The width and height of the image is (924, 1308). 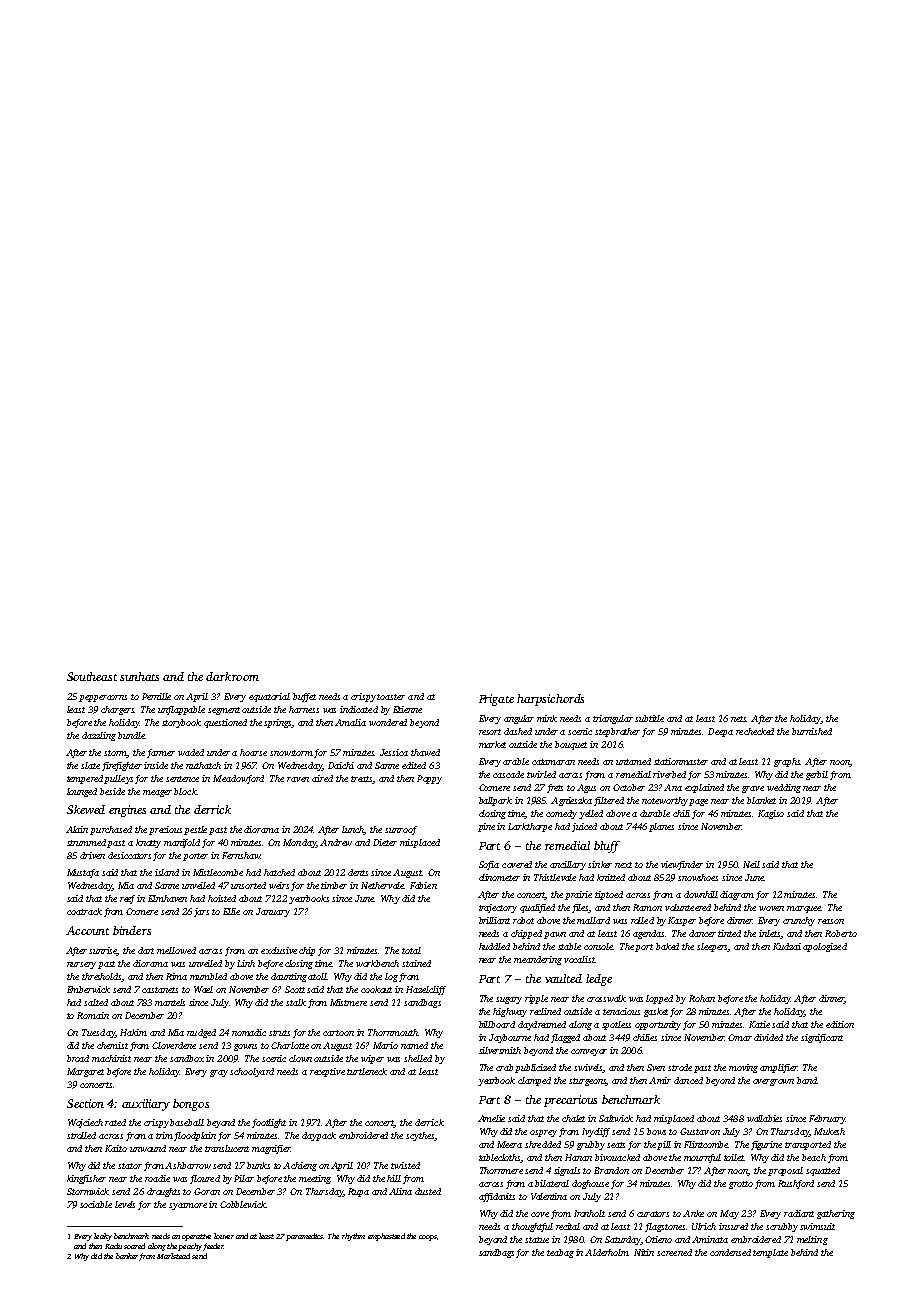 I want to click on purchased, so click(x=111, y=830).
